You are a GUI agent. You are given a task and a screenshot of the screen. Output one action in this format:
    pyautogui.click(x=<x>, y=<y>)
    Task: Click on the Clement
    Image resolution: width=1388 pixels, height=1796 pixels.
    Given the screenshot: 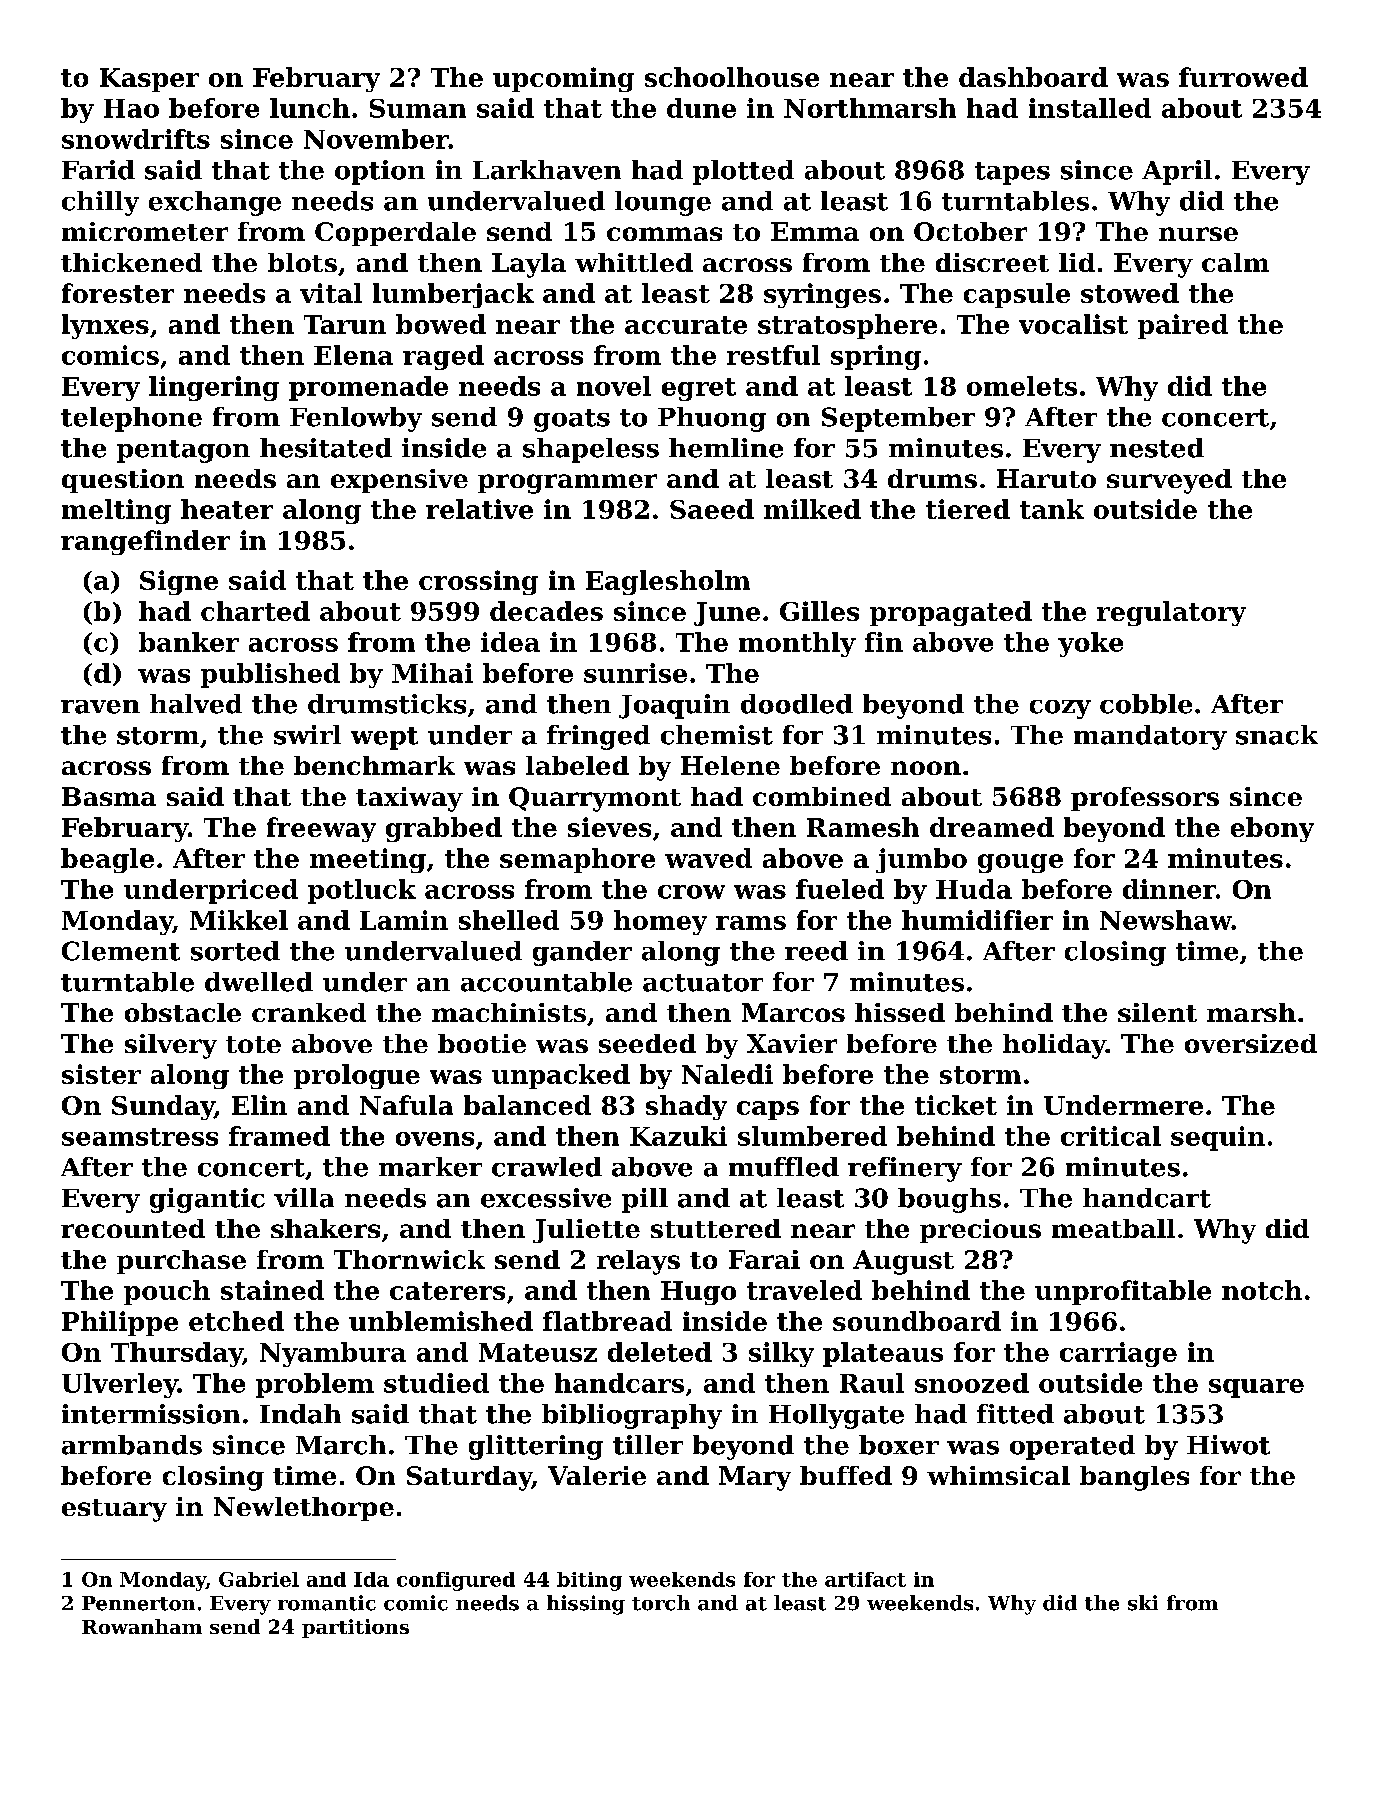 What is the action you would take?
    pyautogui.click(x=121, y=951)
